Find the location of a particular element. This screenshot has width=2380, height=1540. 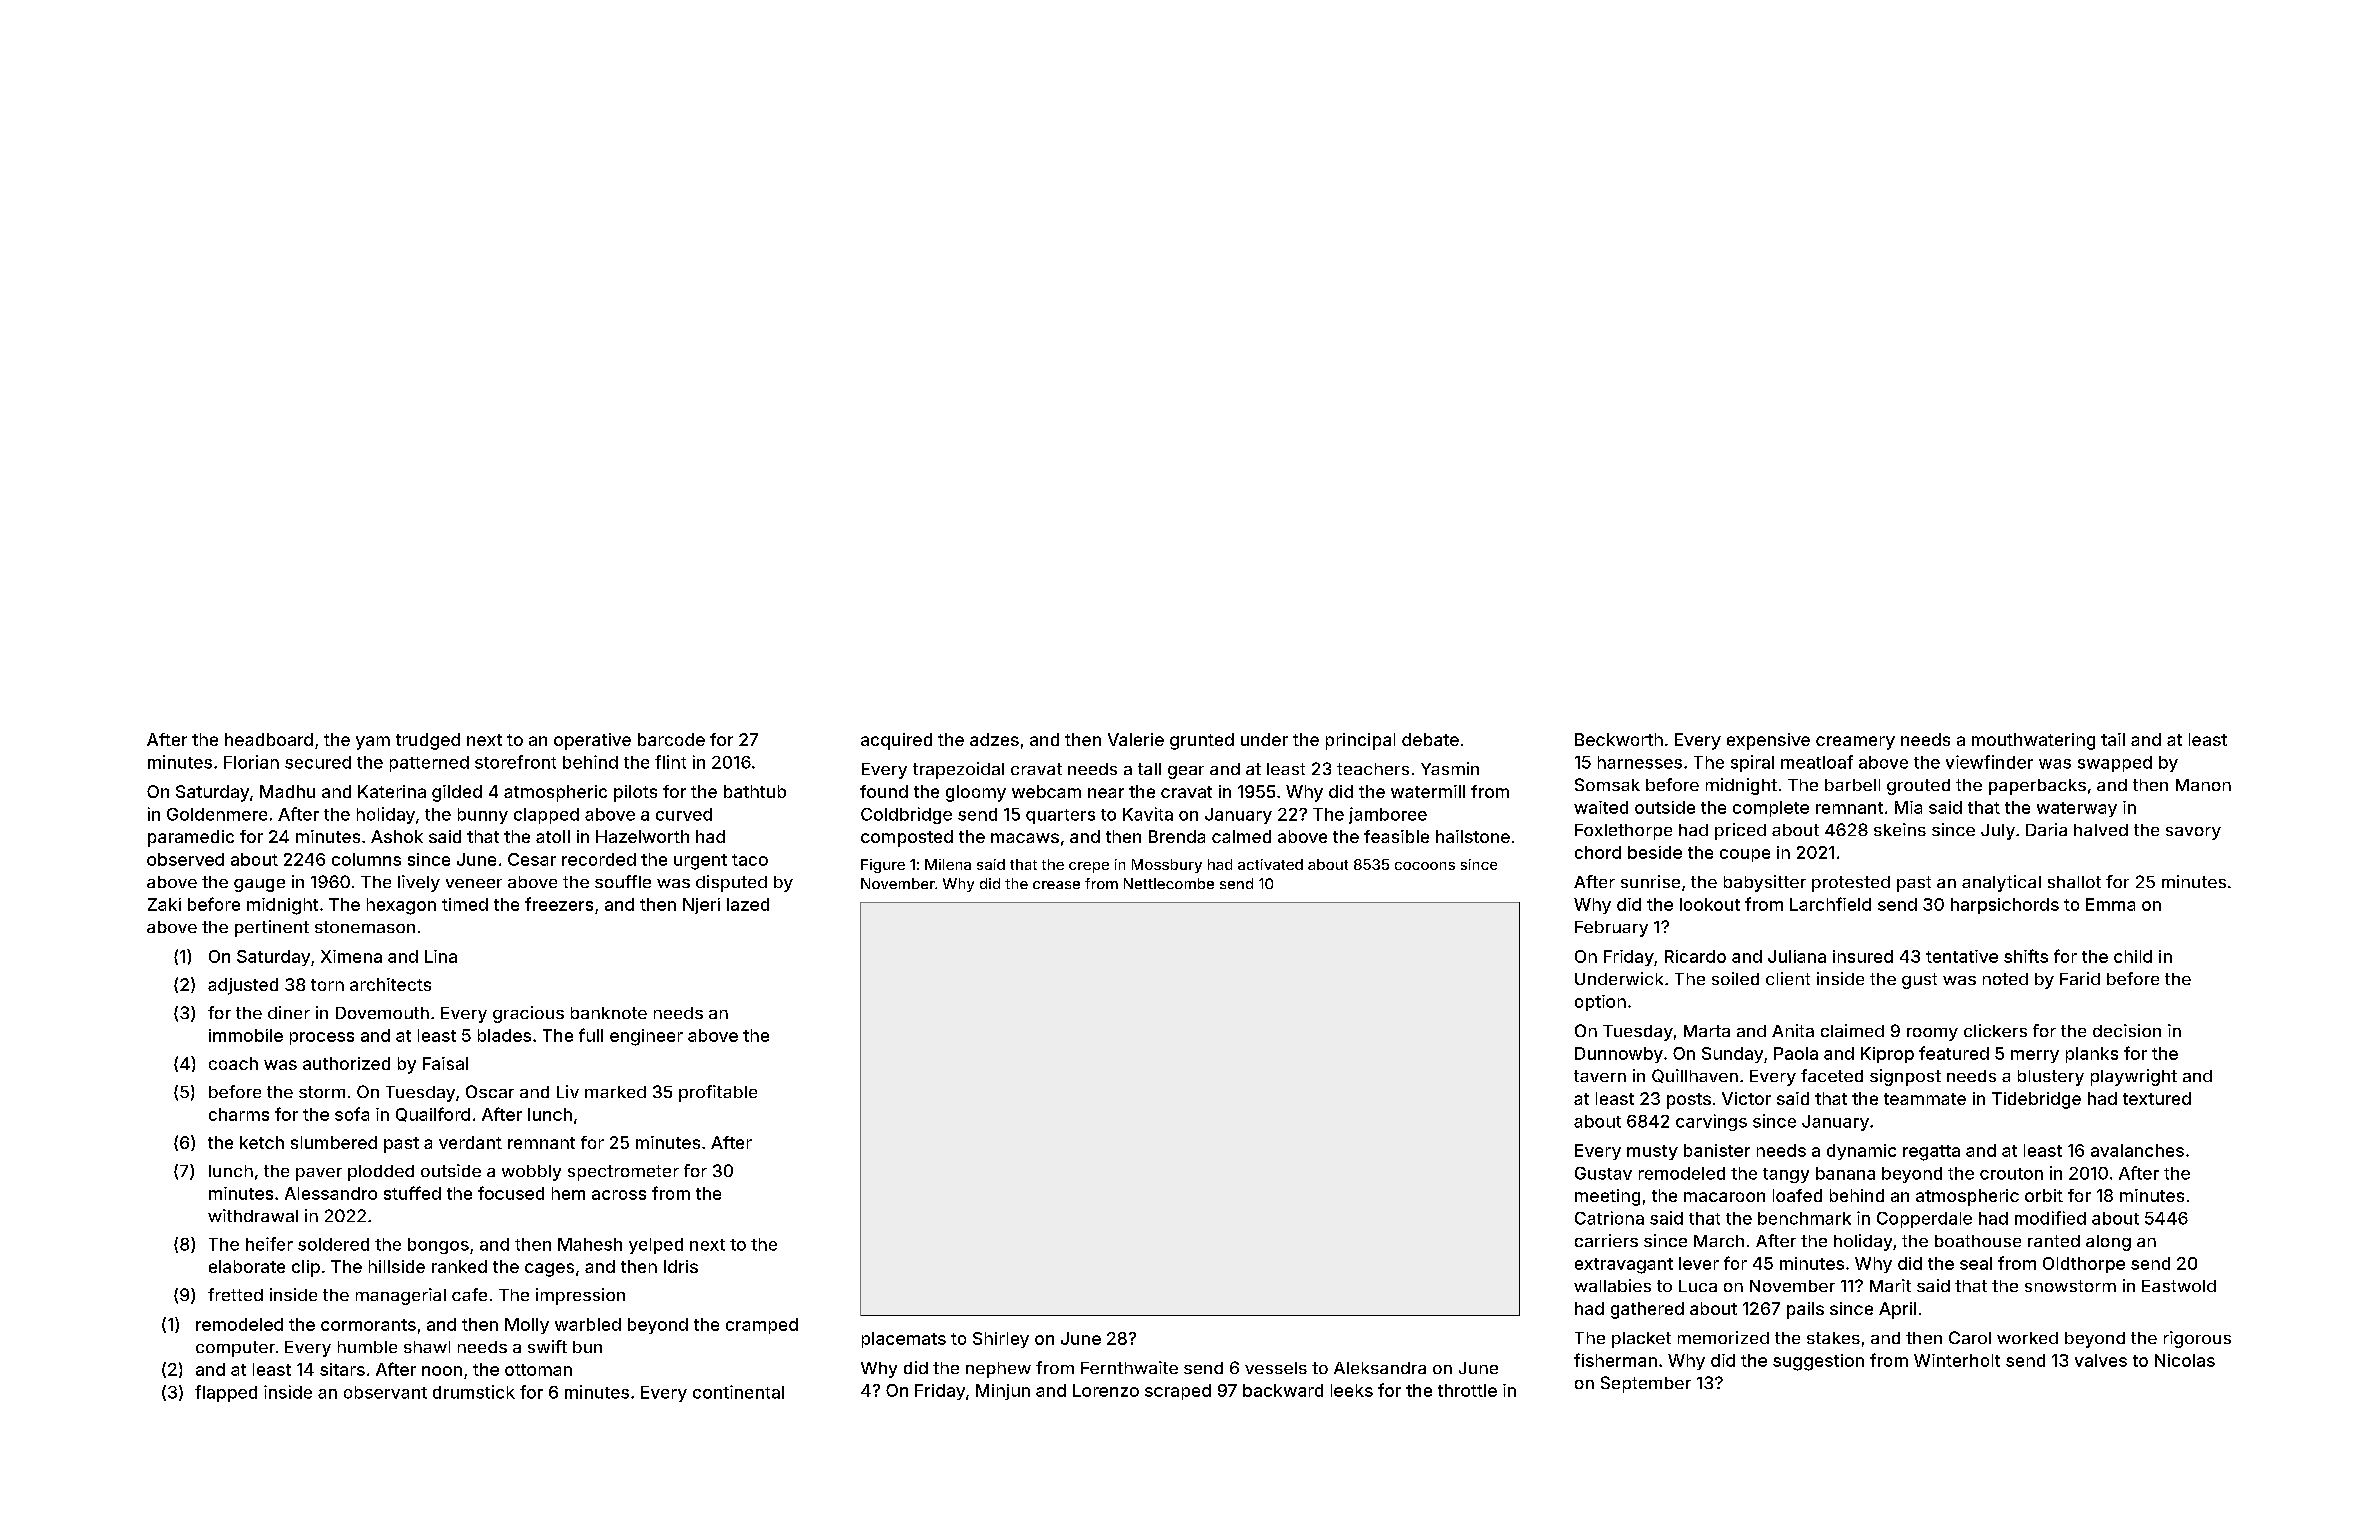

throttle is located at coordinates (1467, 1390).
